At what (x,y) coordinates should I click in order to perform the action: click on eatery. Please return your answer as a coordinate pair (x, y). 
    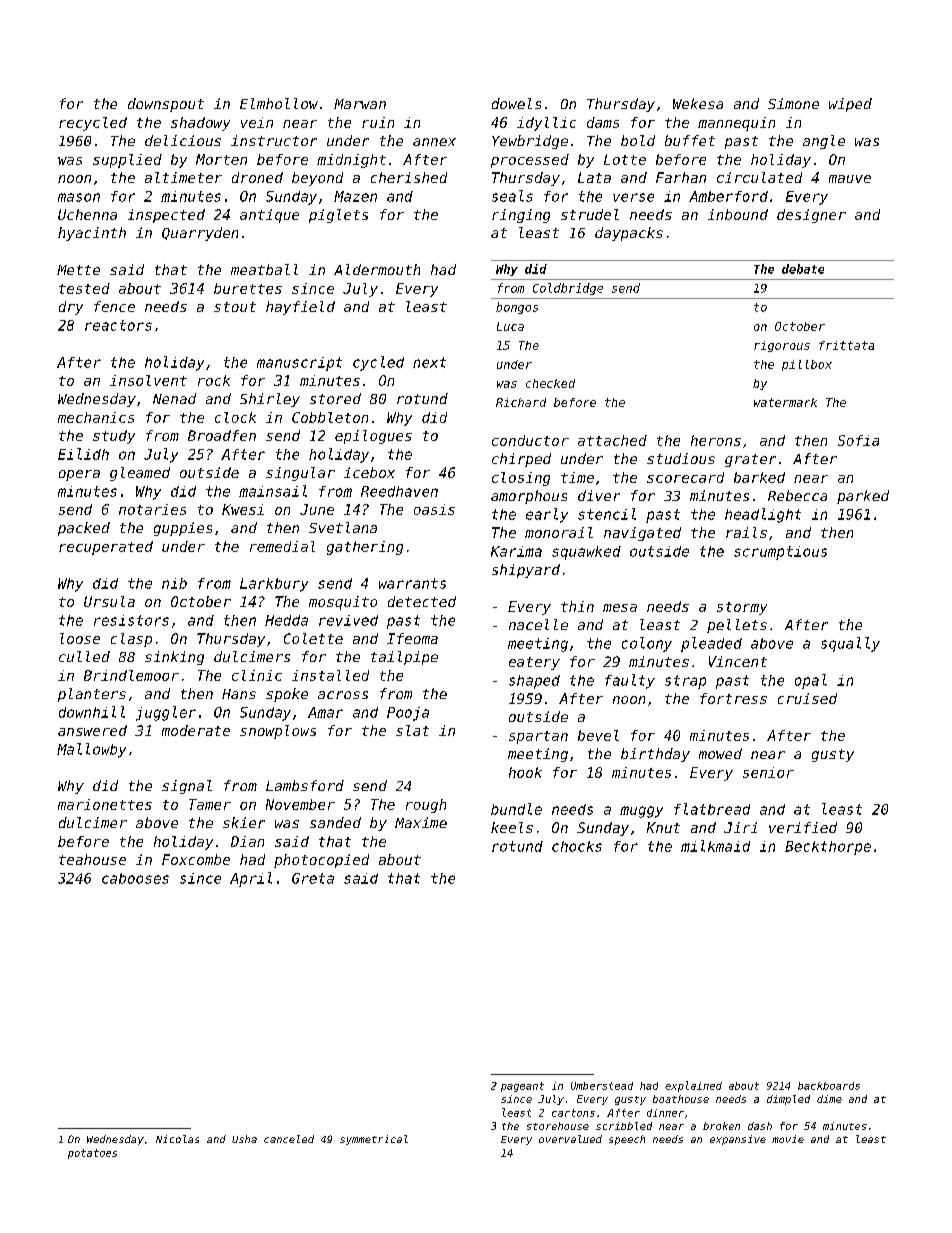
    Looking at the image, I should click on (534, 663).
